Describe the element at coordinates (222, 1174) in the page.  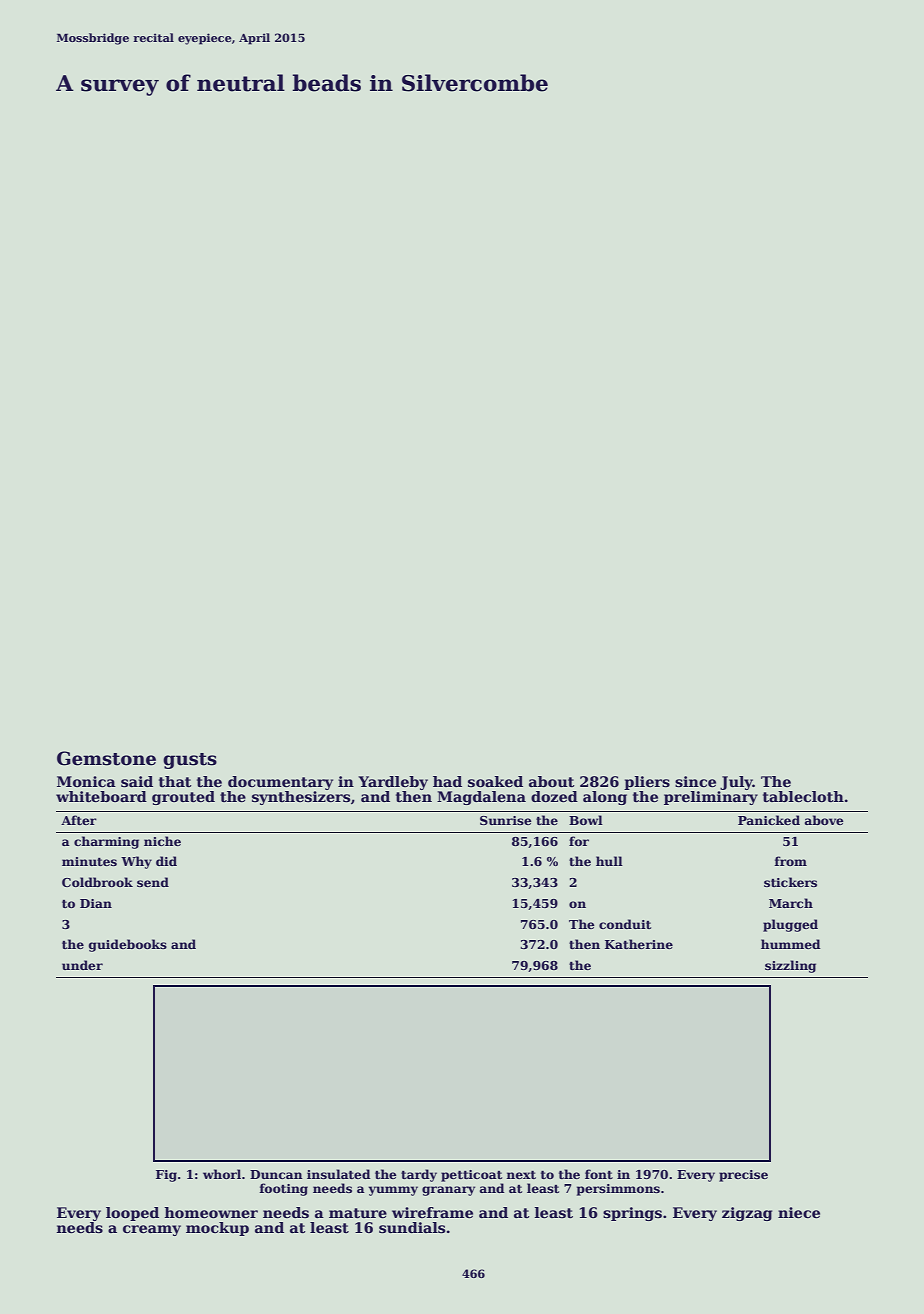
I see `whorl` at that location.
